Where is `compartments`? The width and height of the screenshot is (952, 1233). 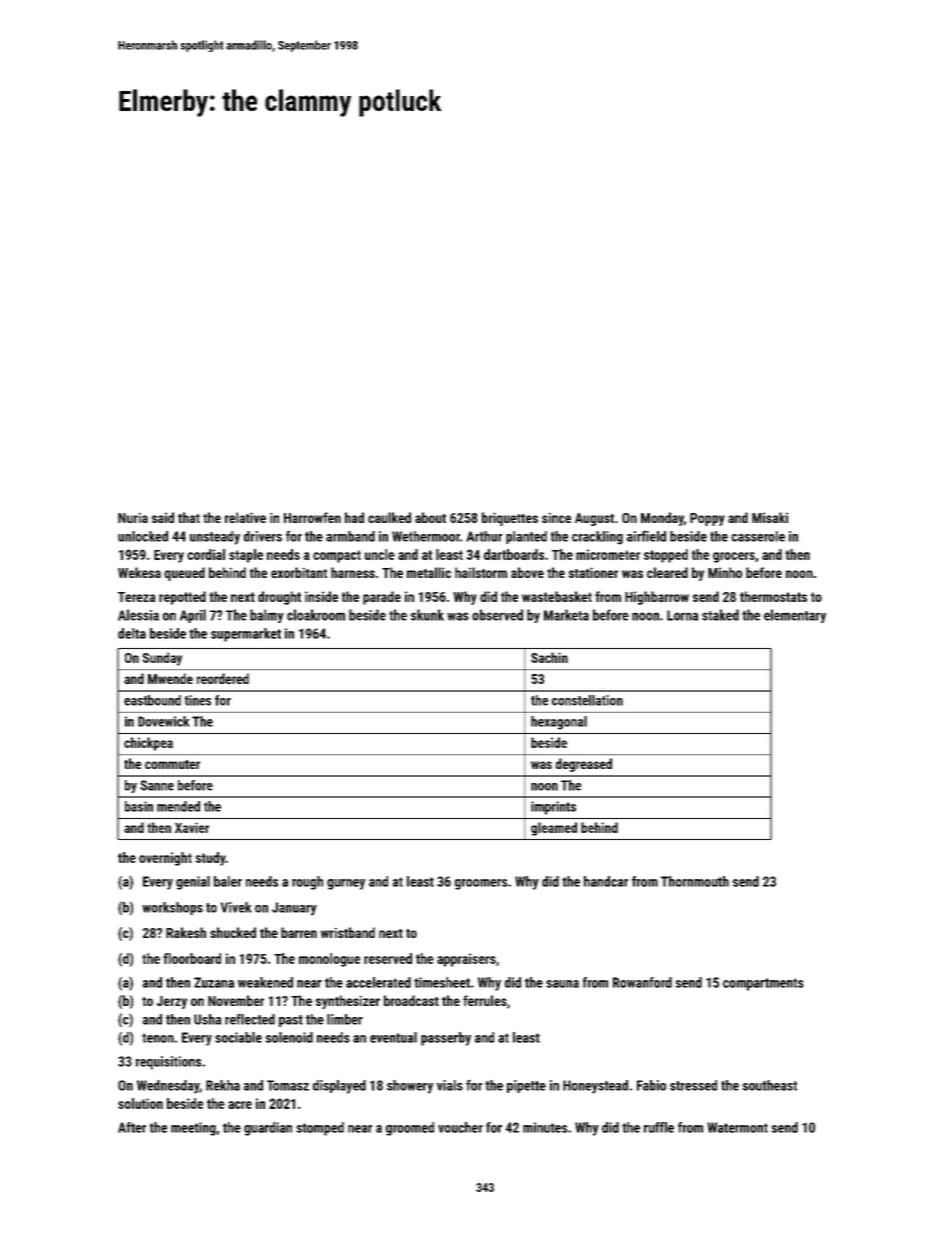 compartments is located at coordinates (763, 984).
